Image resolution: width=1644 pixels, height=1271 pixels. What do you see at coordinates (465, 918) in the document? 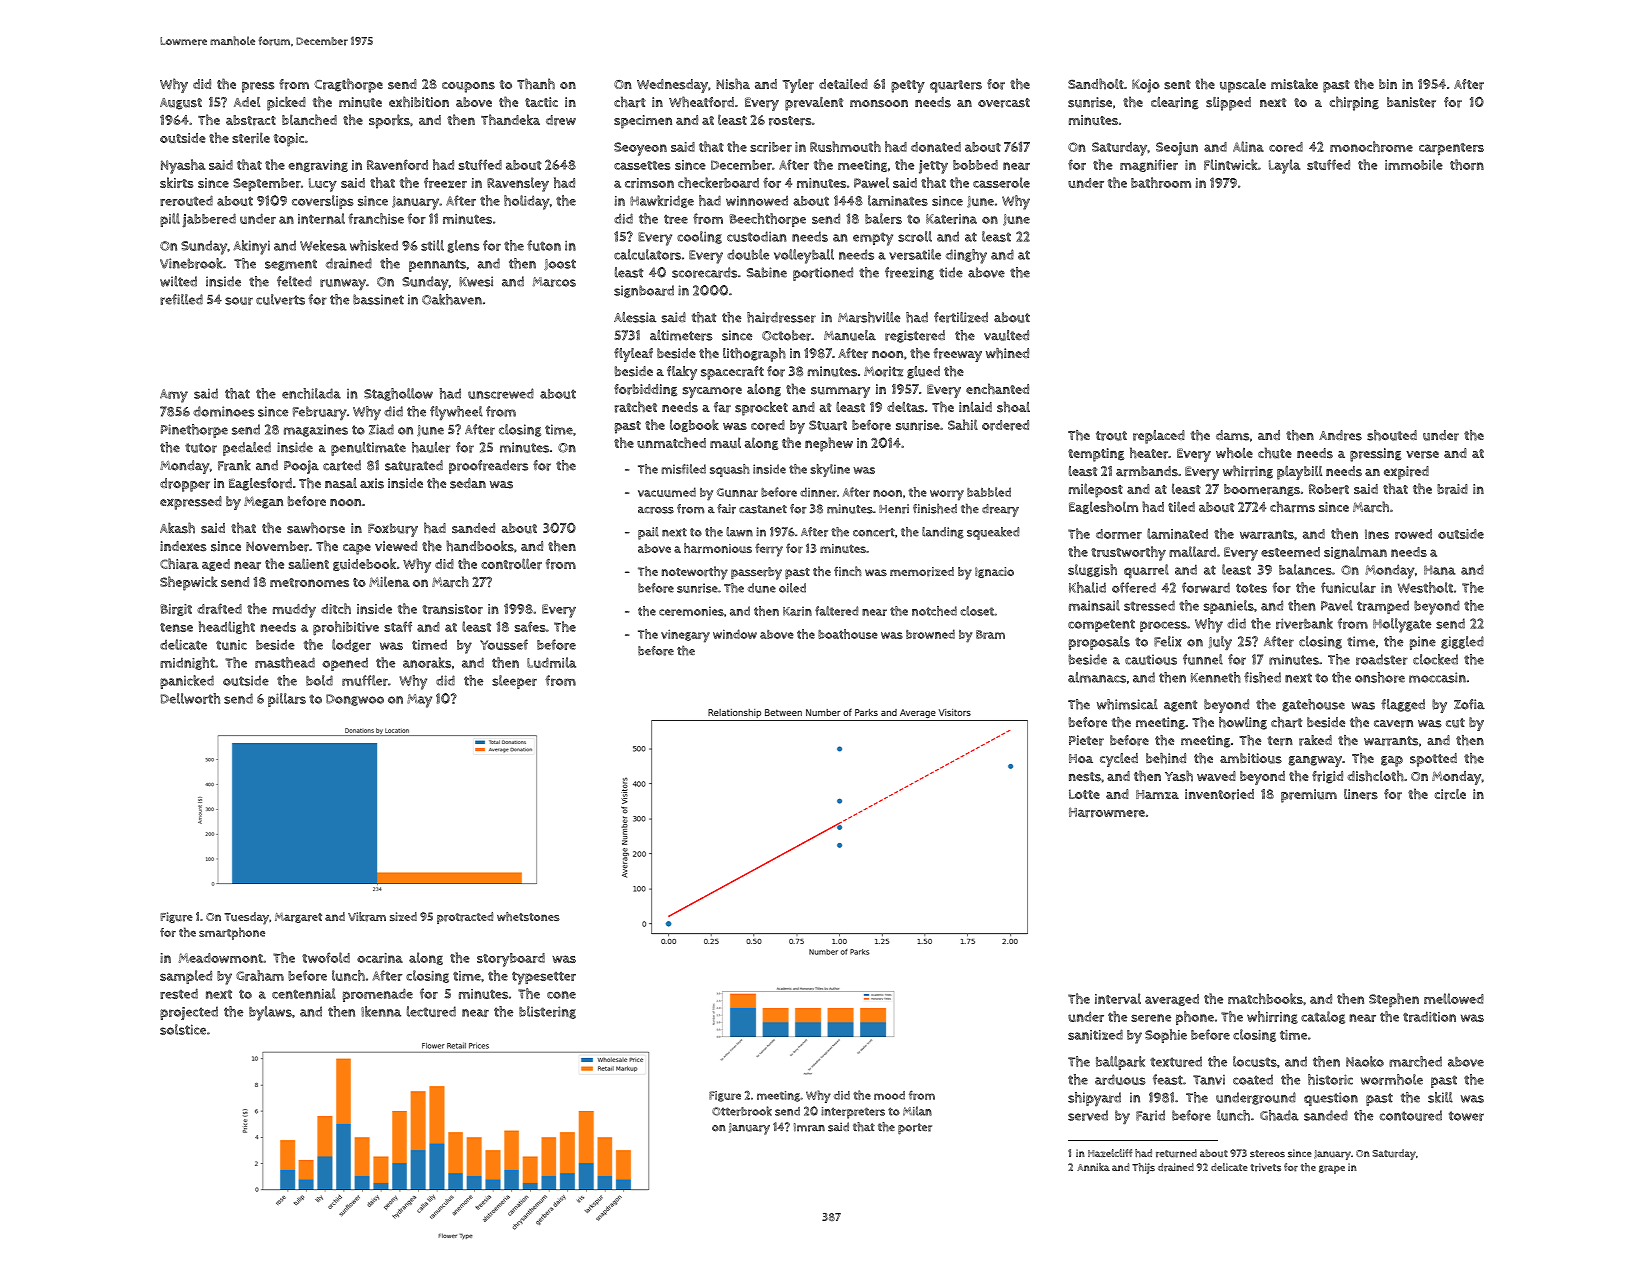
I see `protracted` at bounding box center [465, 918].
